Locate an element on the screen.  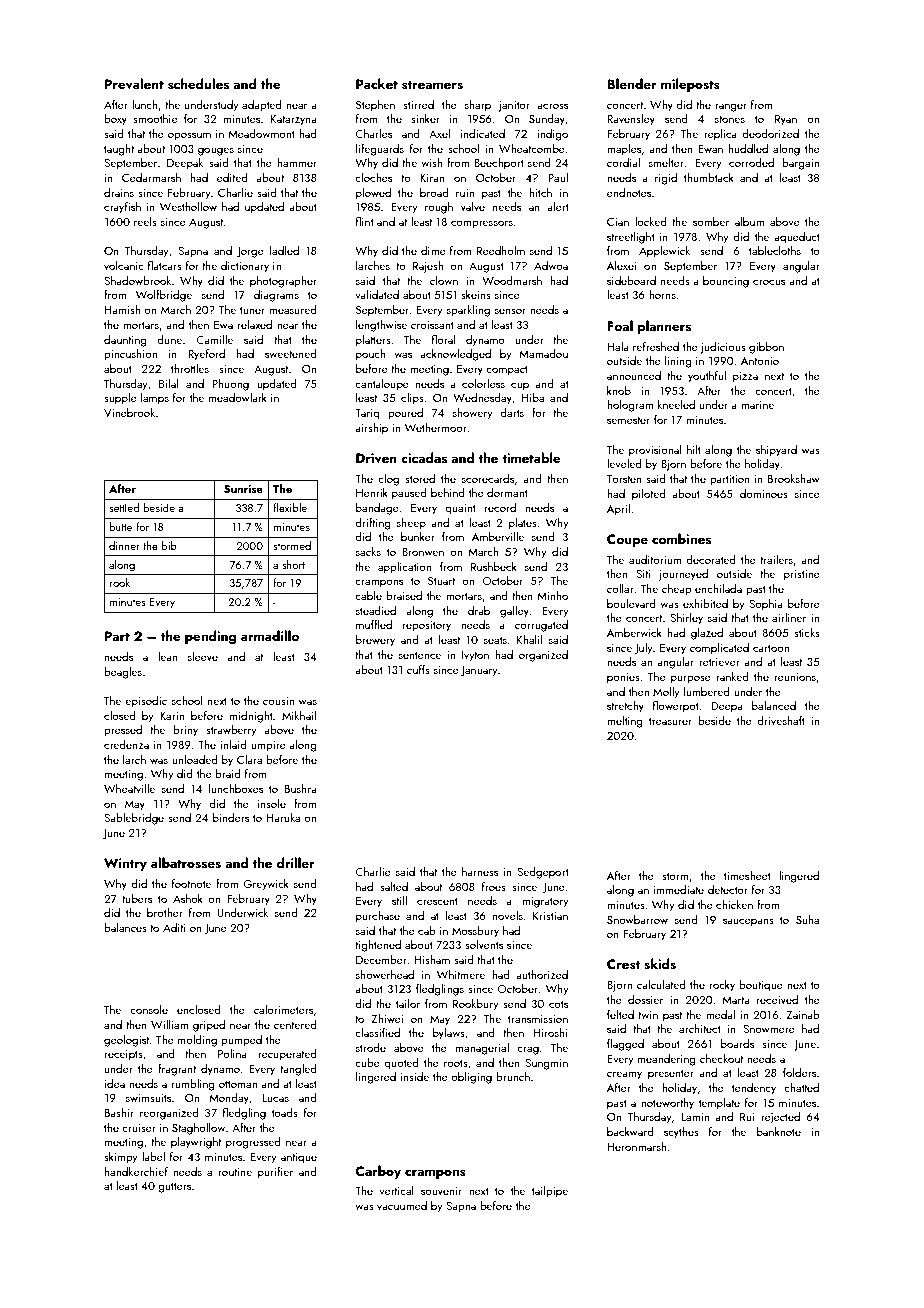
Karin is located at coordinates (172, 716).
